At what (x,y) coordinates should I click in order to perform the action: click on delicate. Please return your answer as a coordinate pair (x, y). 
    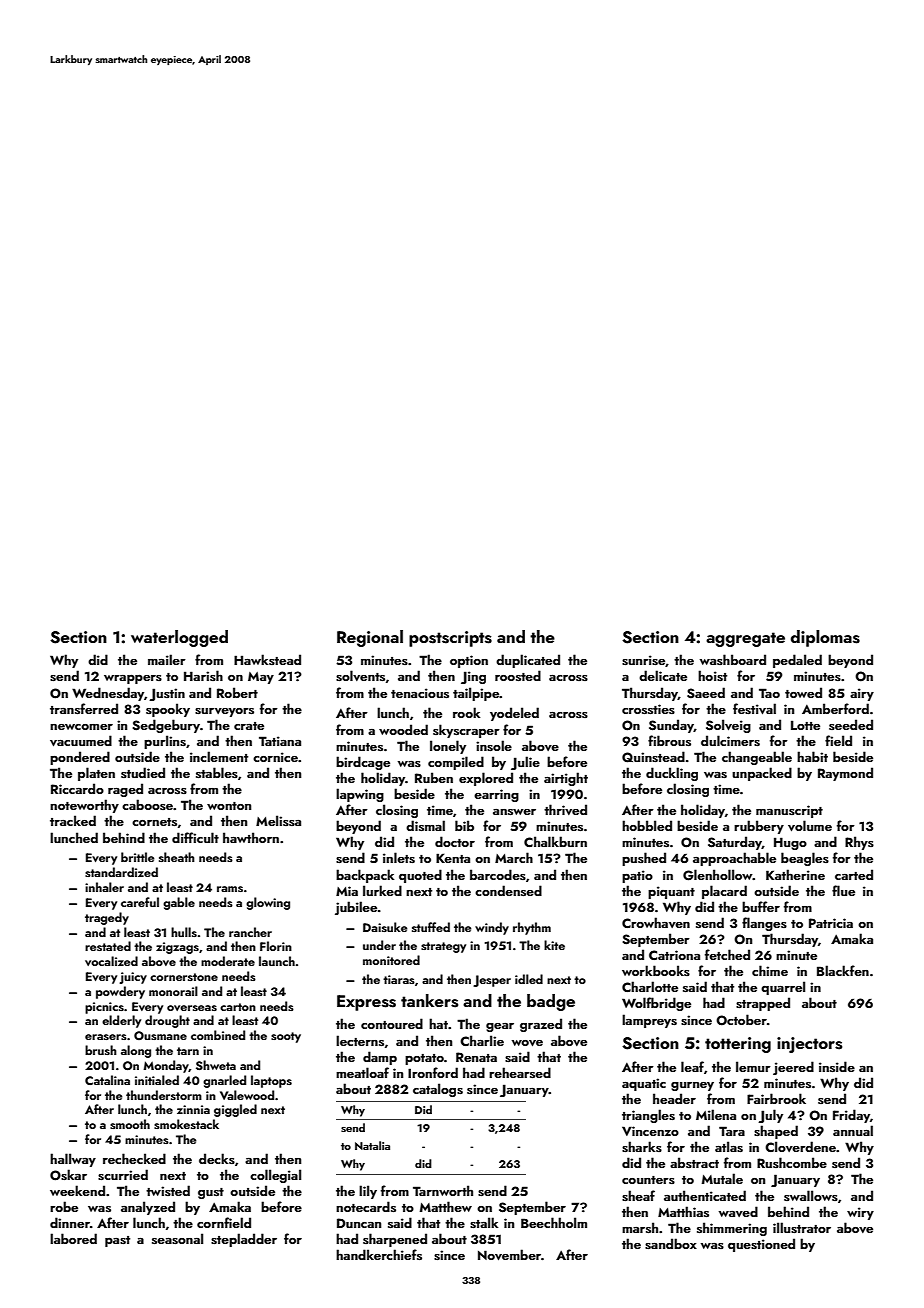
    Looking at the image, I should click on (663, 675).
